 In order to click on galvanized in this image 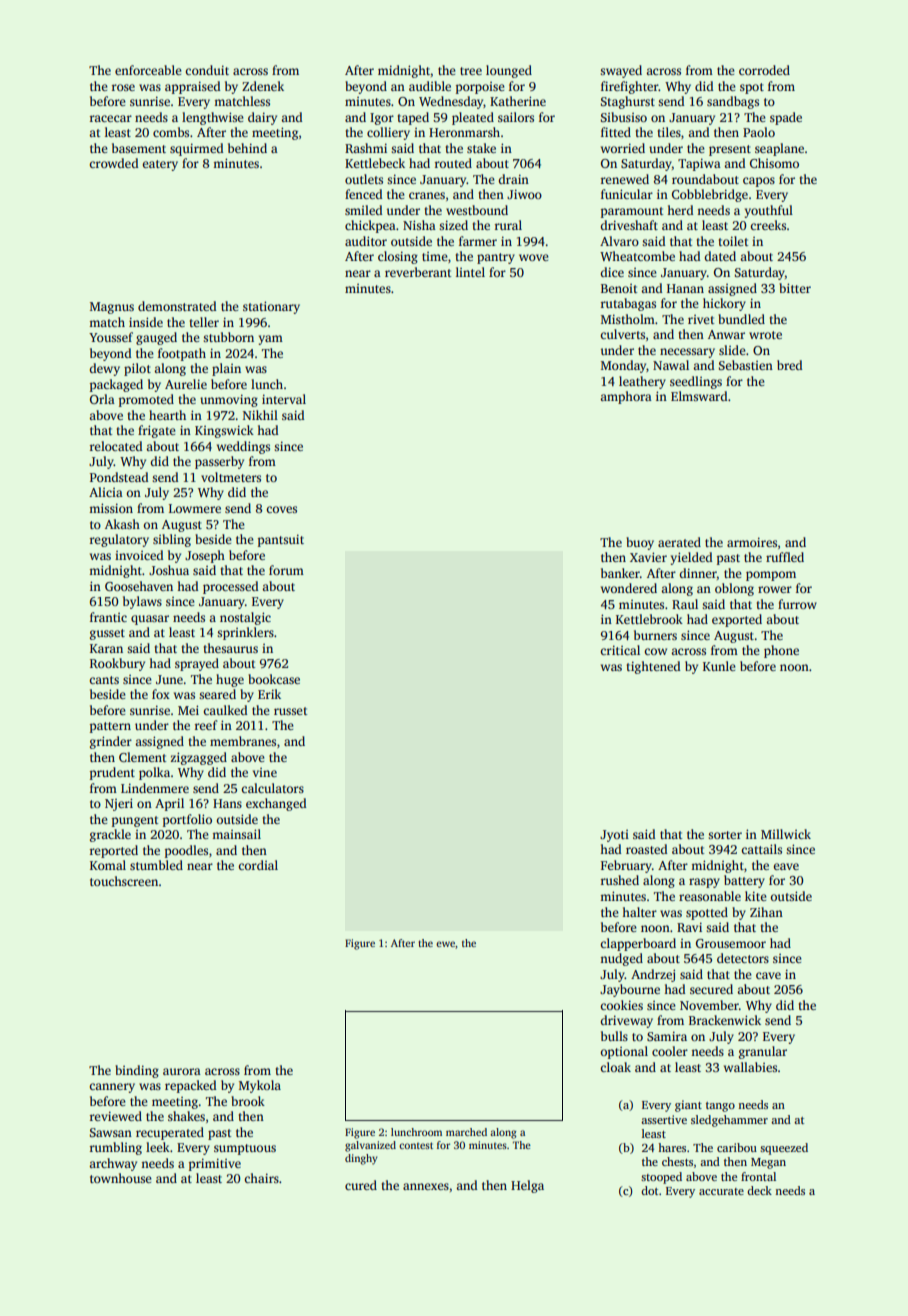, I will do `click(370, 1146)`.
